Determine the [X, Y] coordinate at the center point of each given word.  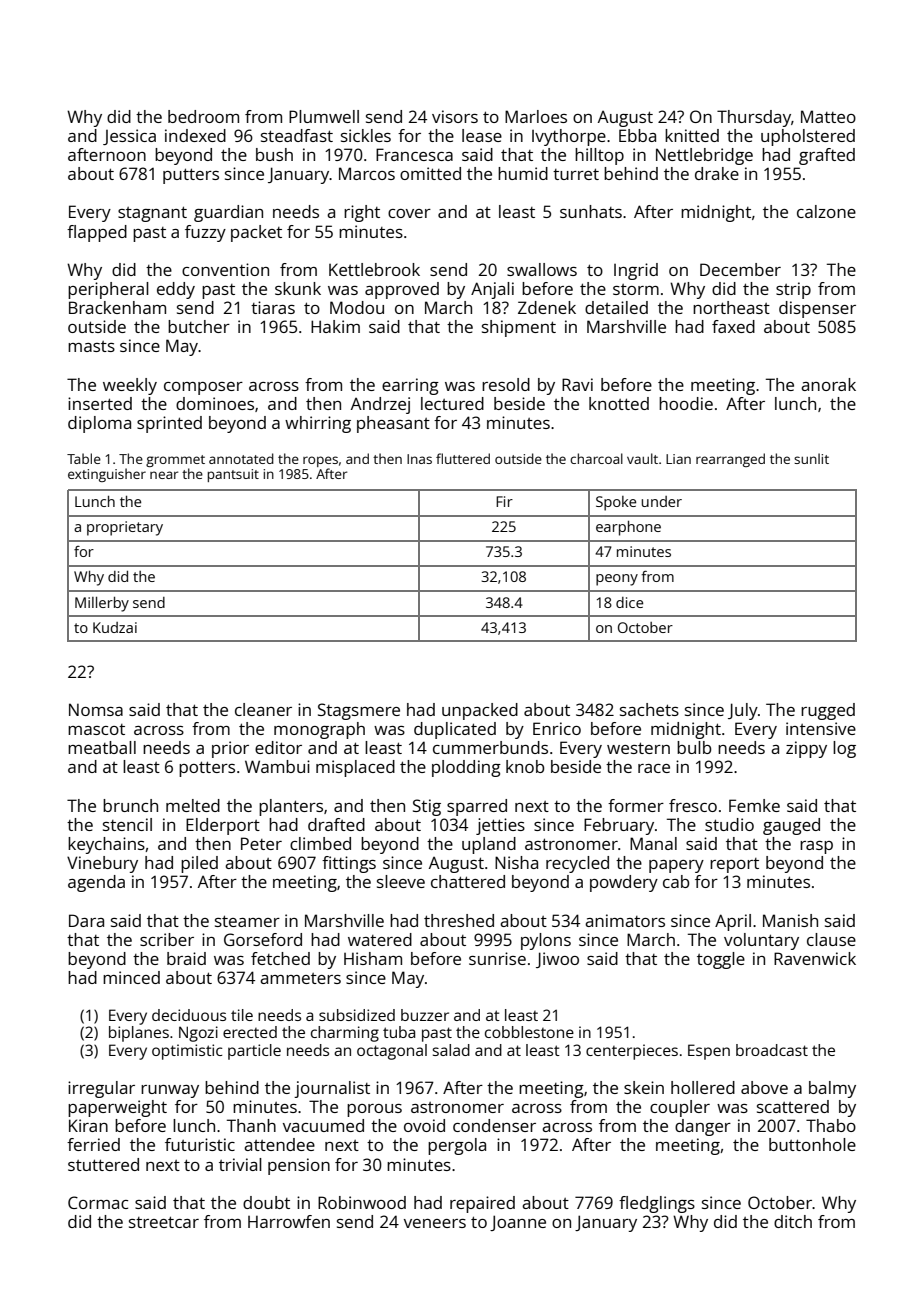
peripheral [108, 290]
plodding [466, 768]
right [362, 213]
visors [455, 116]
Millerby [102, 604]
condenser [494, 1125]
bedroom [203, 116]
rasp [816, 847]
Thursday [754, 118]
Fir [504, 501]
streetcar [164, 1222]
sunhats [591, 211]
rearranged [730, 460]
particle [254, 1052]
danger [703, 1127]
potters [207, 769]
